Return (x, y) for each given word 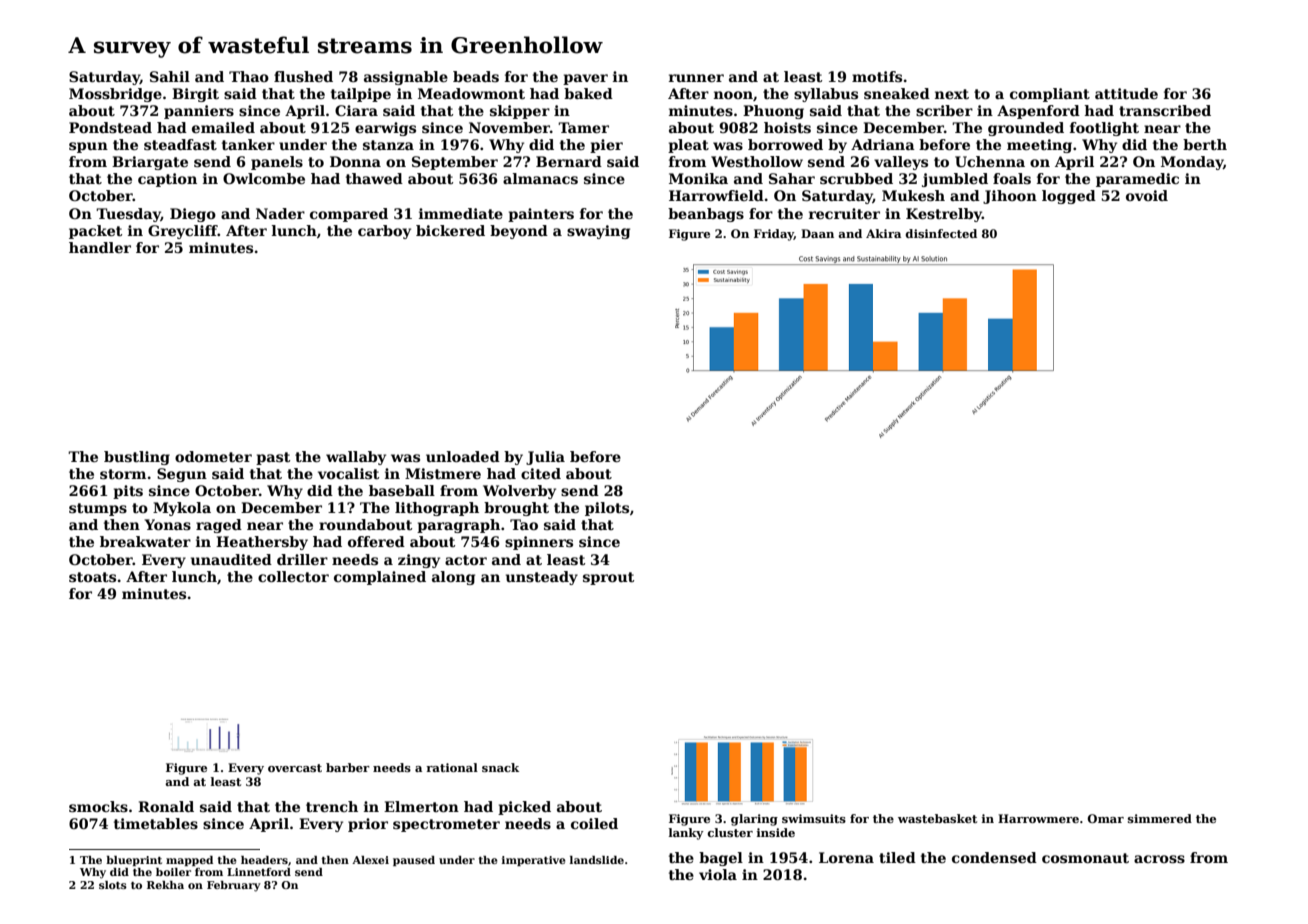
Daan (817, 233)
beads (476, 76)
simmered (1160, 818)
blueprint (134, 861)
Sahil (170, 76)
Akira (883, 233)
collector (293, 576)
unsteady (542, 578)
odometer (213, 456)
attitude (1126, 93)
